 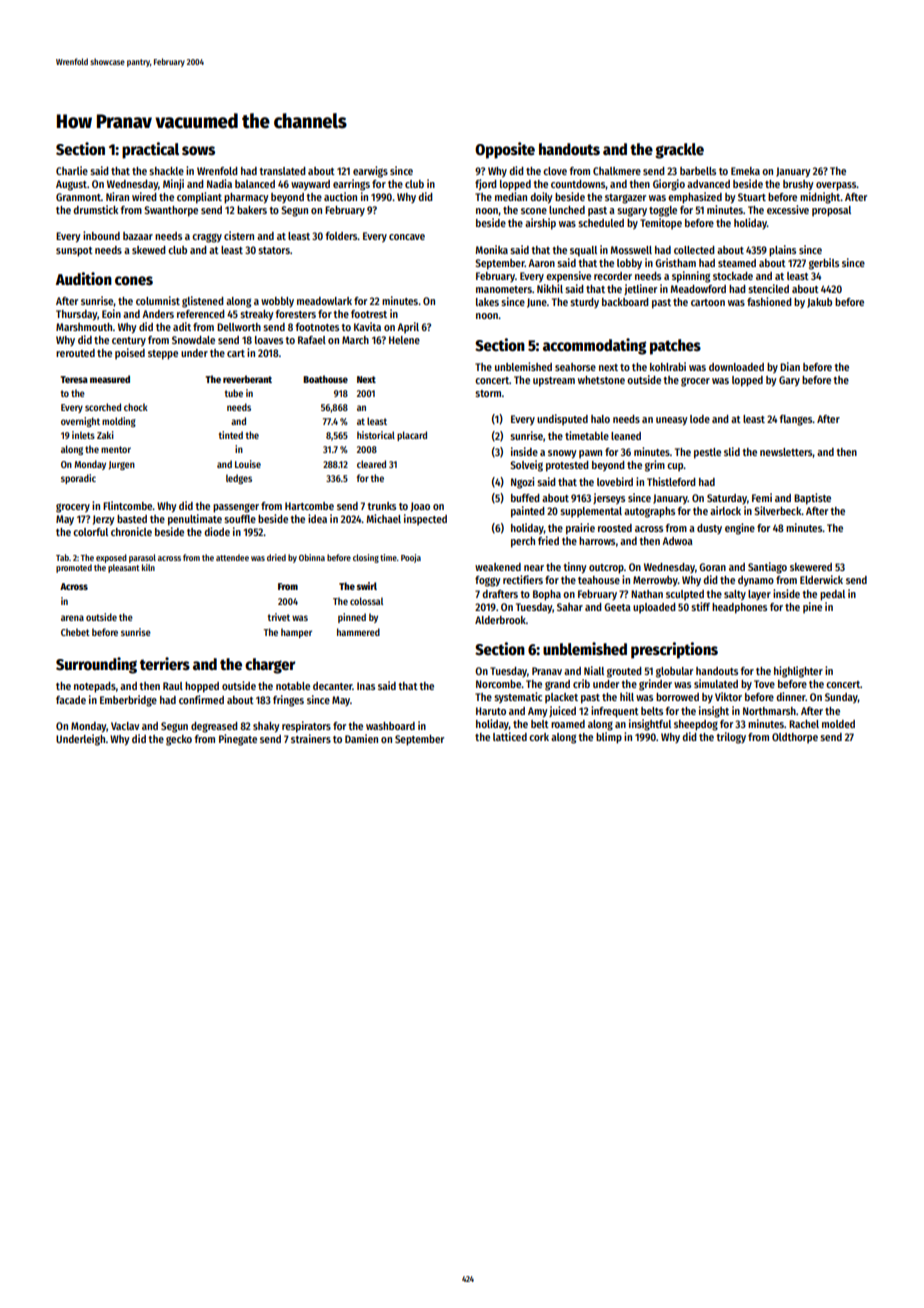 I want to click on seahorse, so click(x=575, y=367).
